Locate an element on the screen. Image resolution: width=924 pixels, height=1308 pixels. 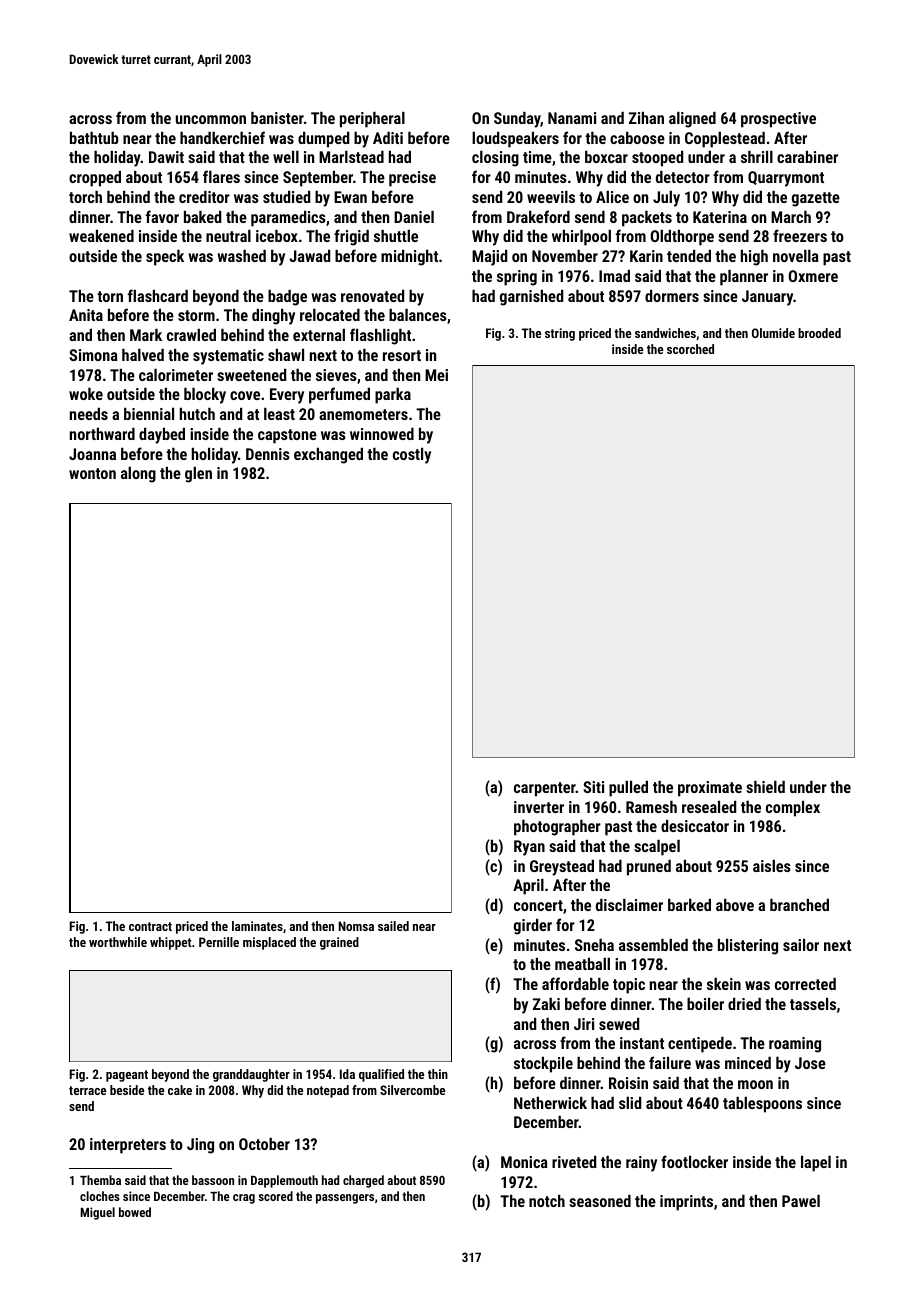
Netherwick is located at coordinates (550, 1102).
